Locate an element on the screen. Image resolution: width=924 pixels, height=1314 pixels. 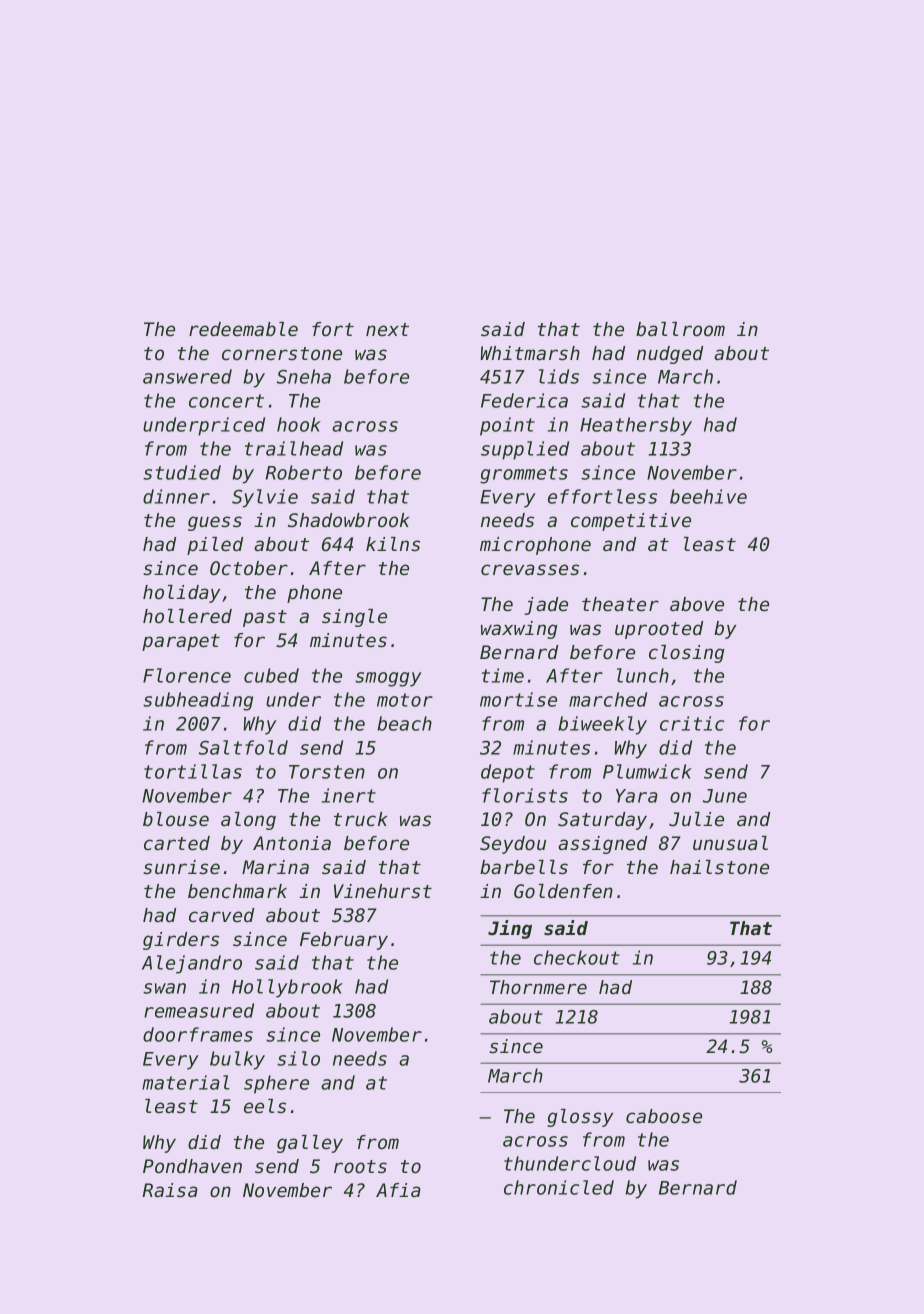
redeemable is located at coordinates (243, 329).
